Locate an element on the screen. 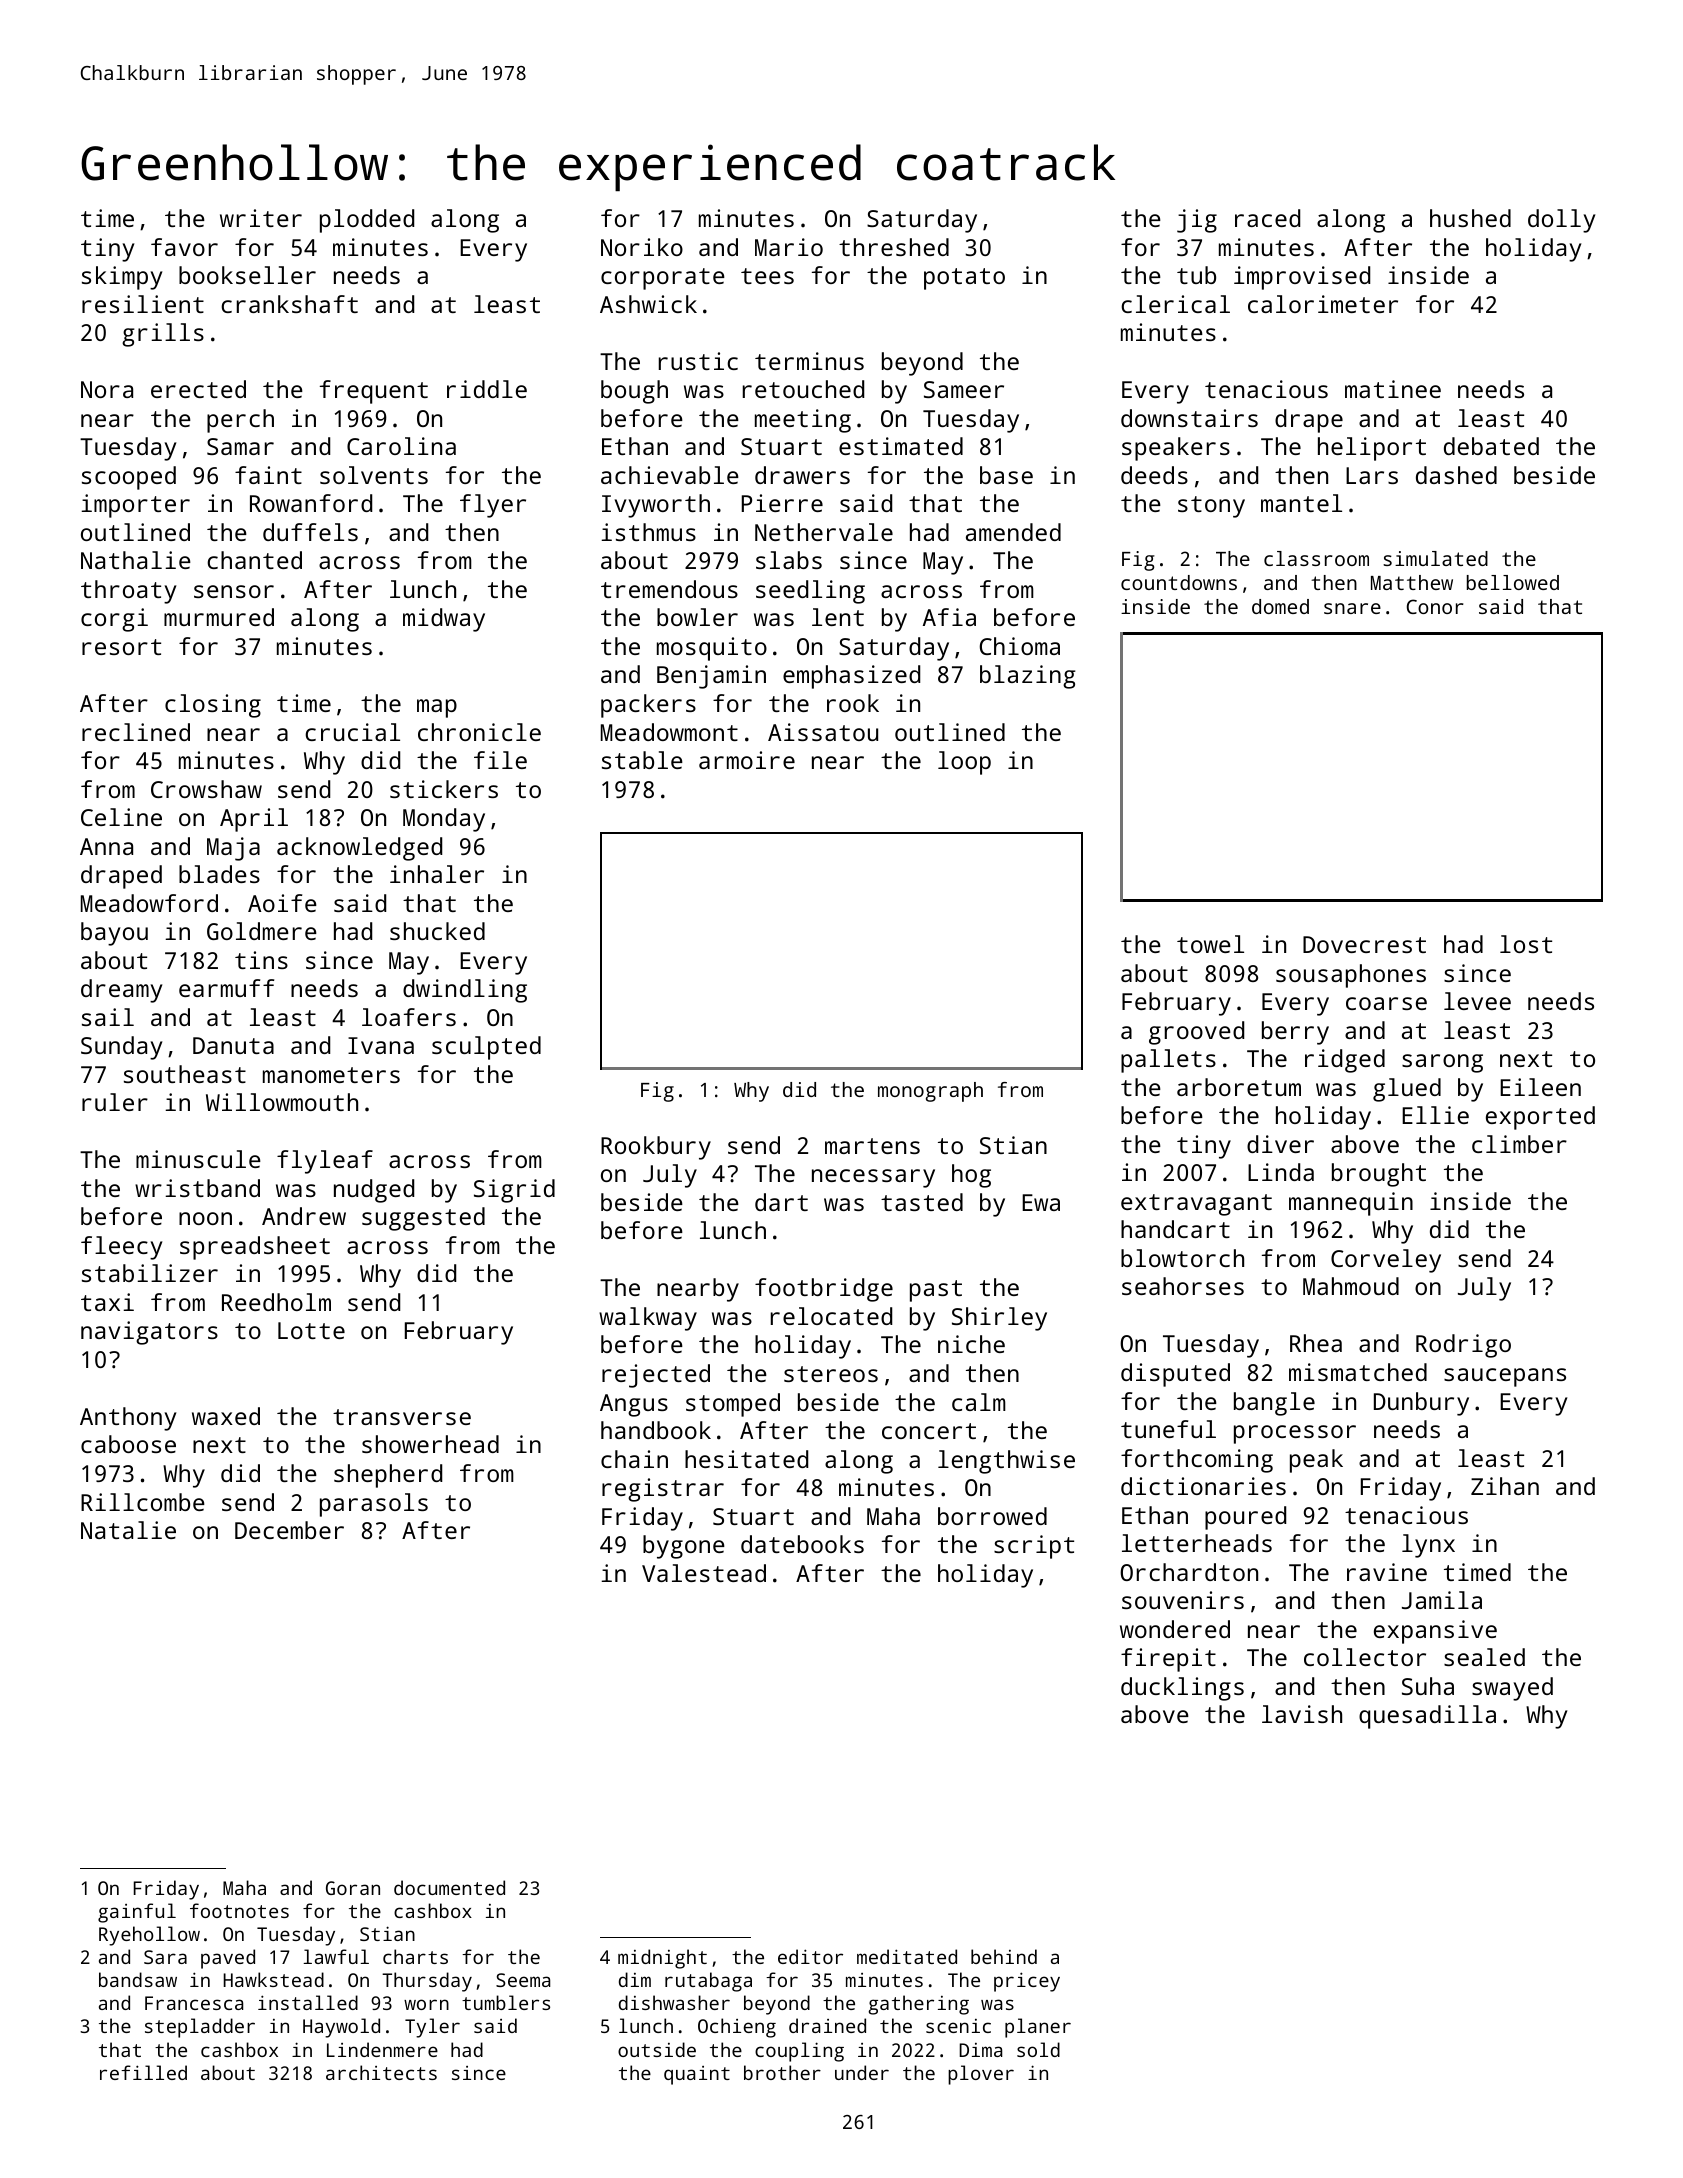 The image size is (1683, 2178). behind is located at coordinates (1004, 1956).
